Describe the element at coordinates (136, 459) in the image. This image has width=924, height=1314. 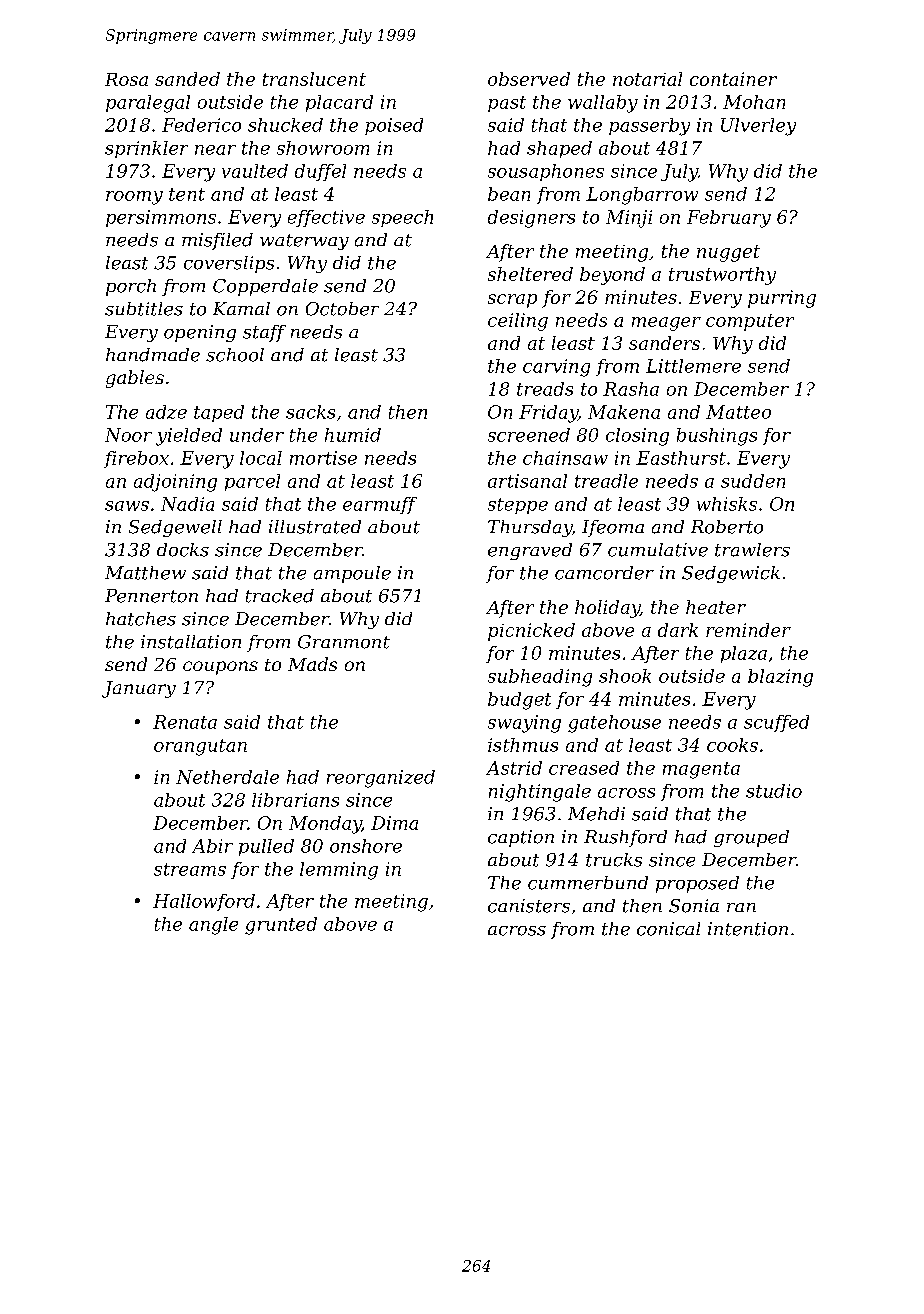
I see `firebox` at that location.
